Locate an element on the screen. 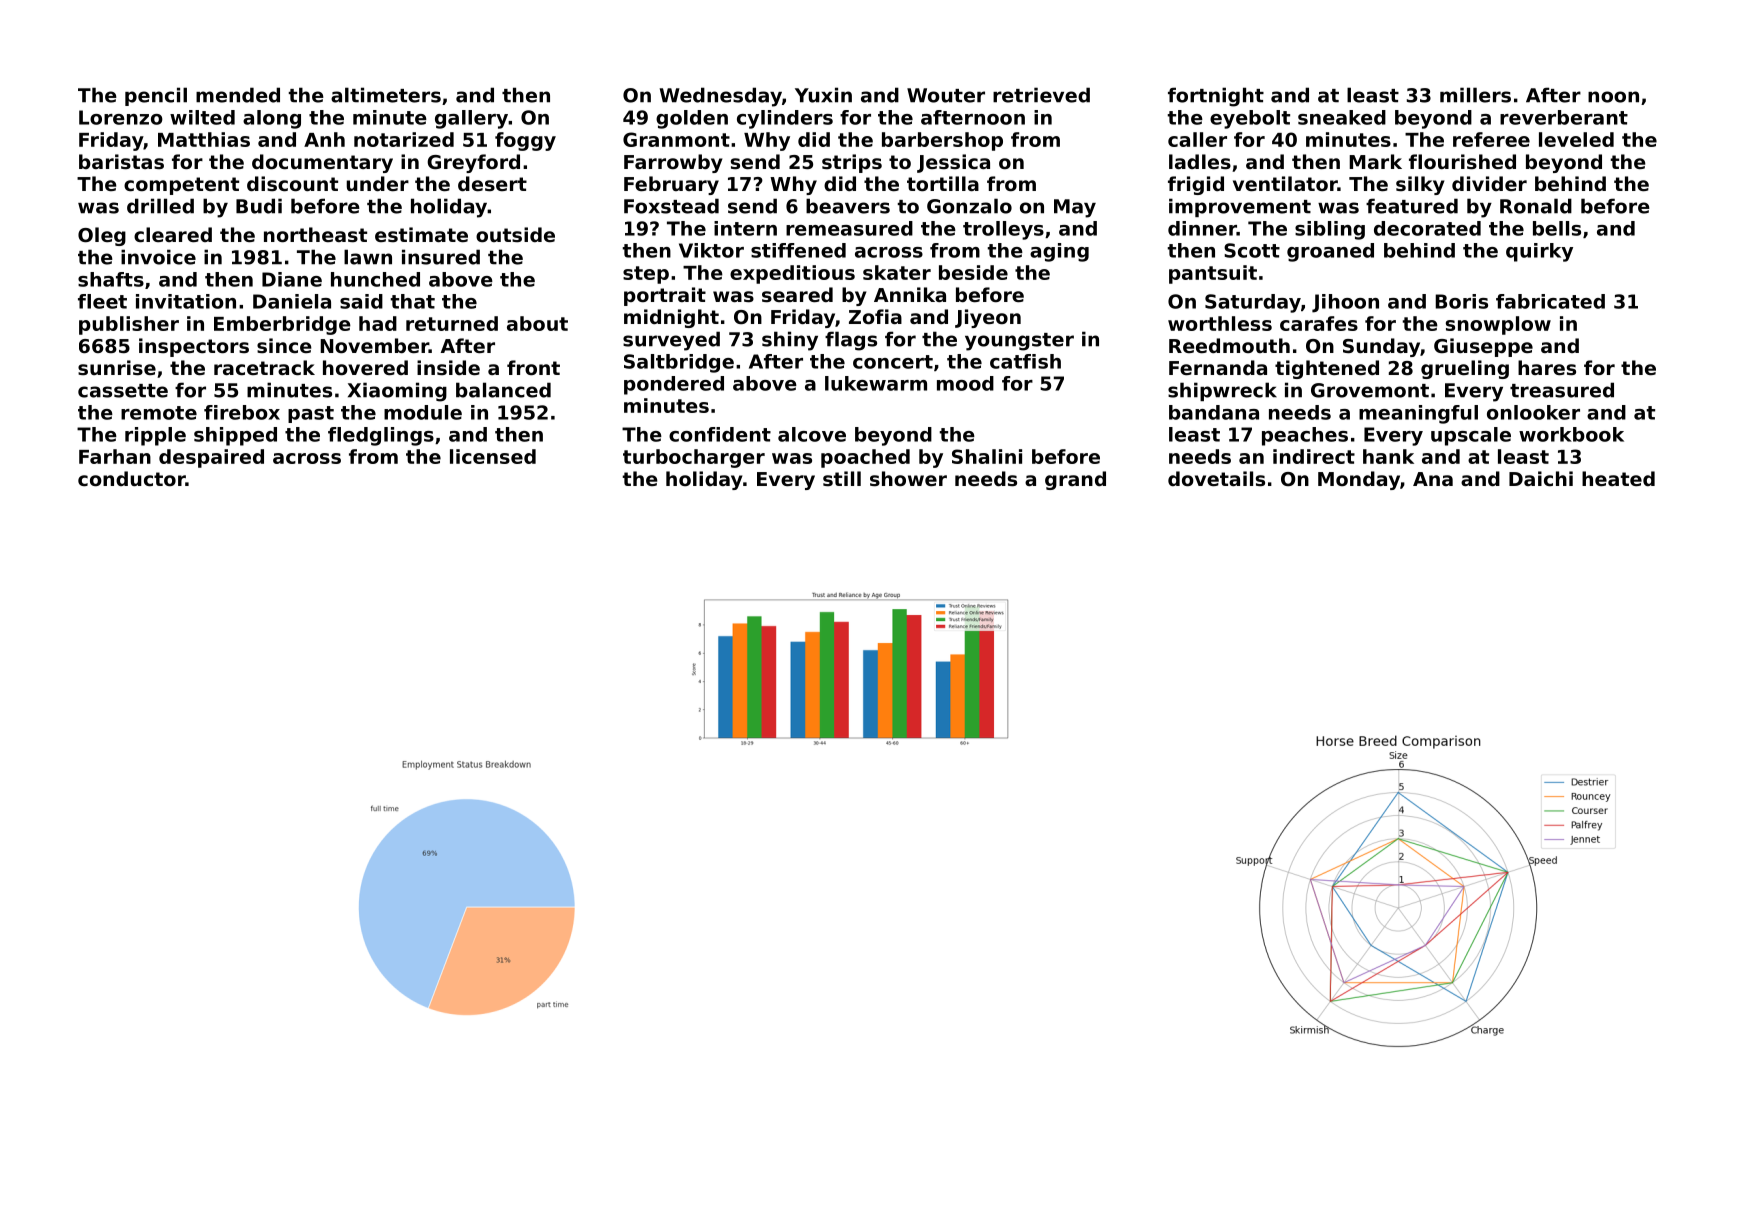  Granmont is located at coordinates (676, 139).
